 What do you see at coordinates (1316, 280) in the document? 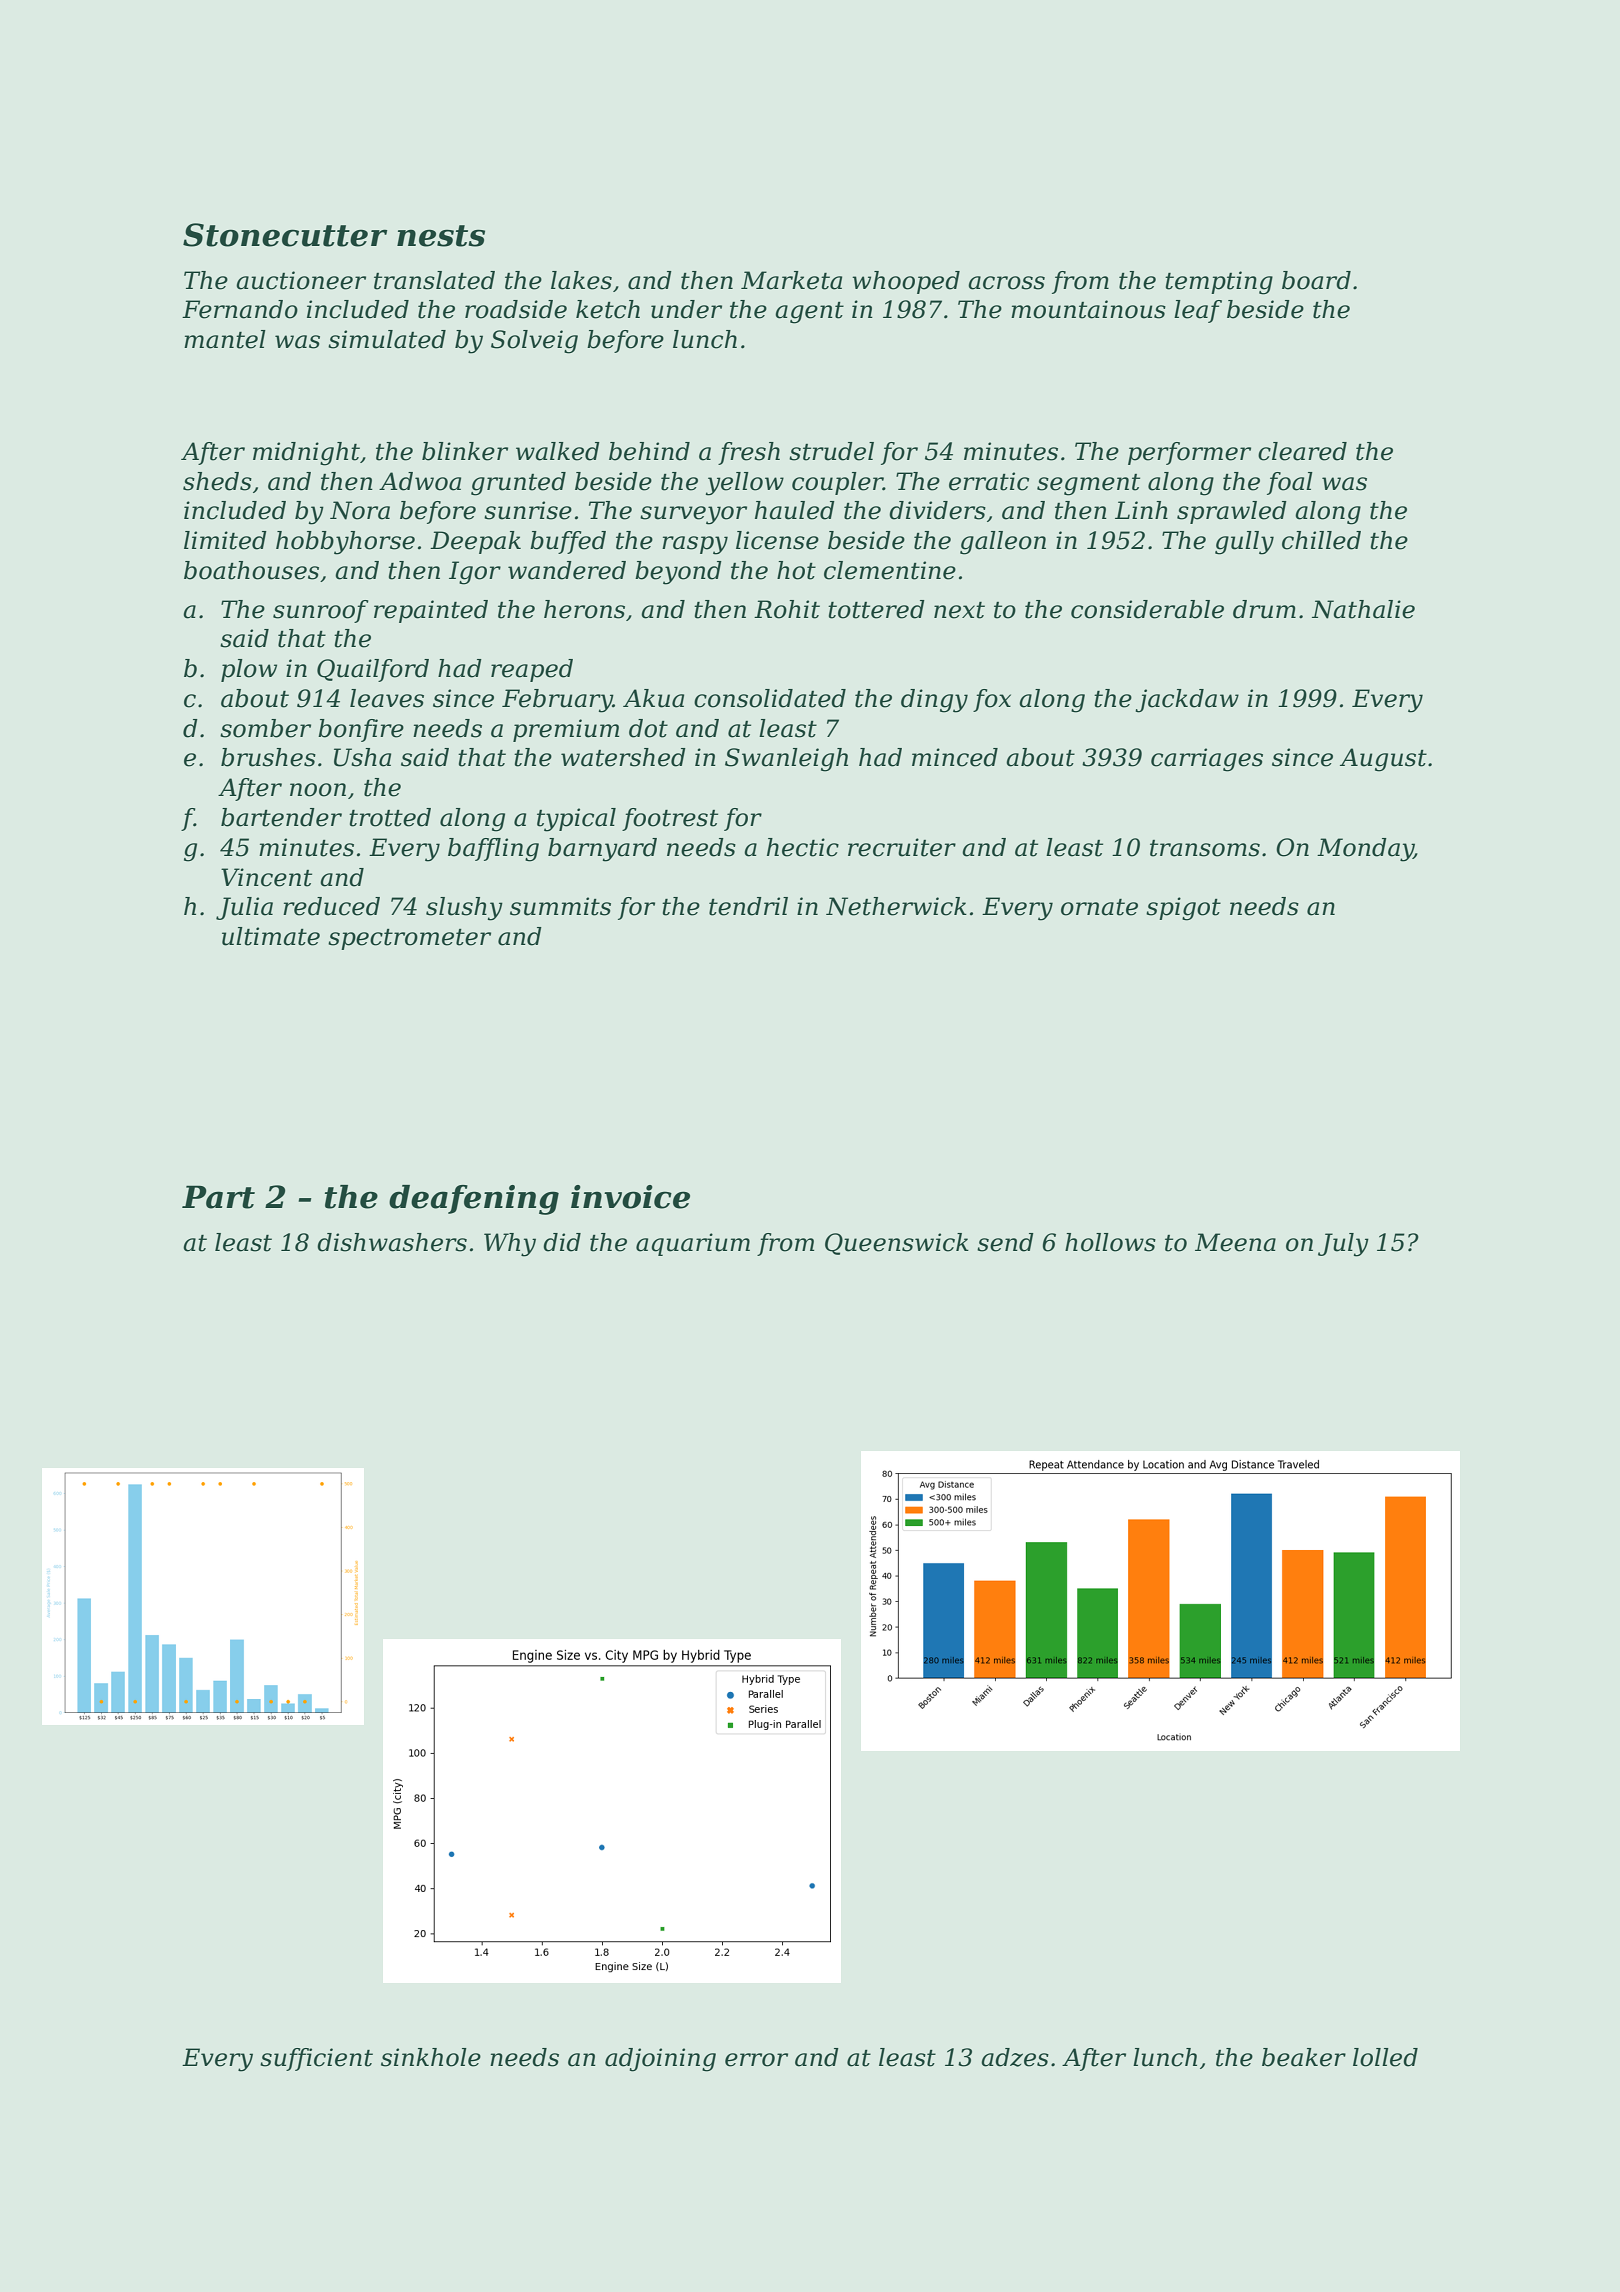
I see `board` at bounding box center [1316, 280].
